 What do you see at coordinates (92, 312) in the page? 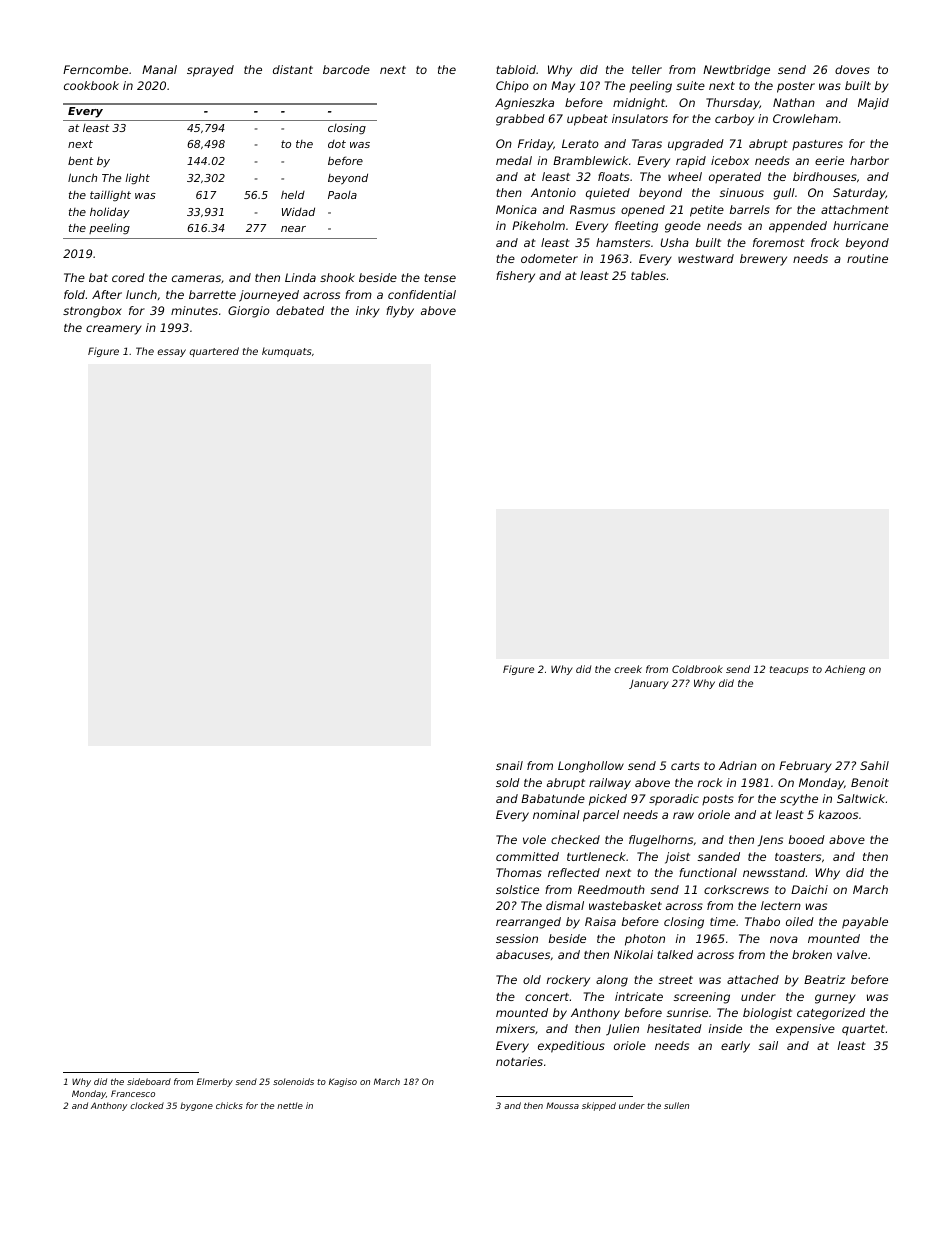
I see `strongbox` at bounding box center [92, 312].
